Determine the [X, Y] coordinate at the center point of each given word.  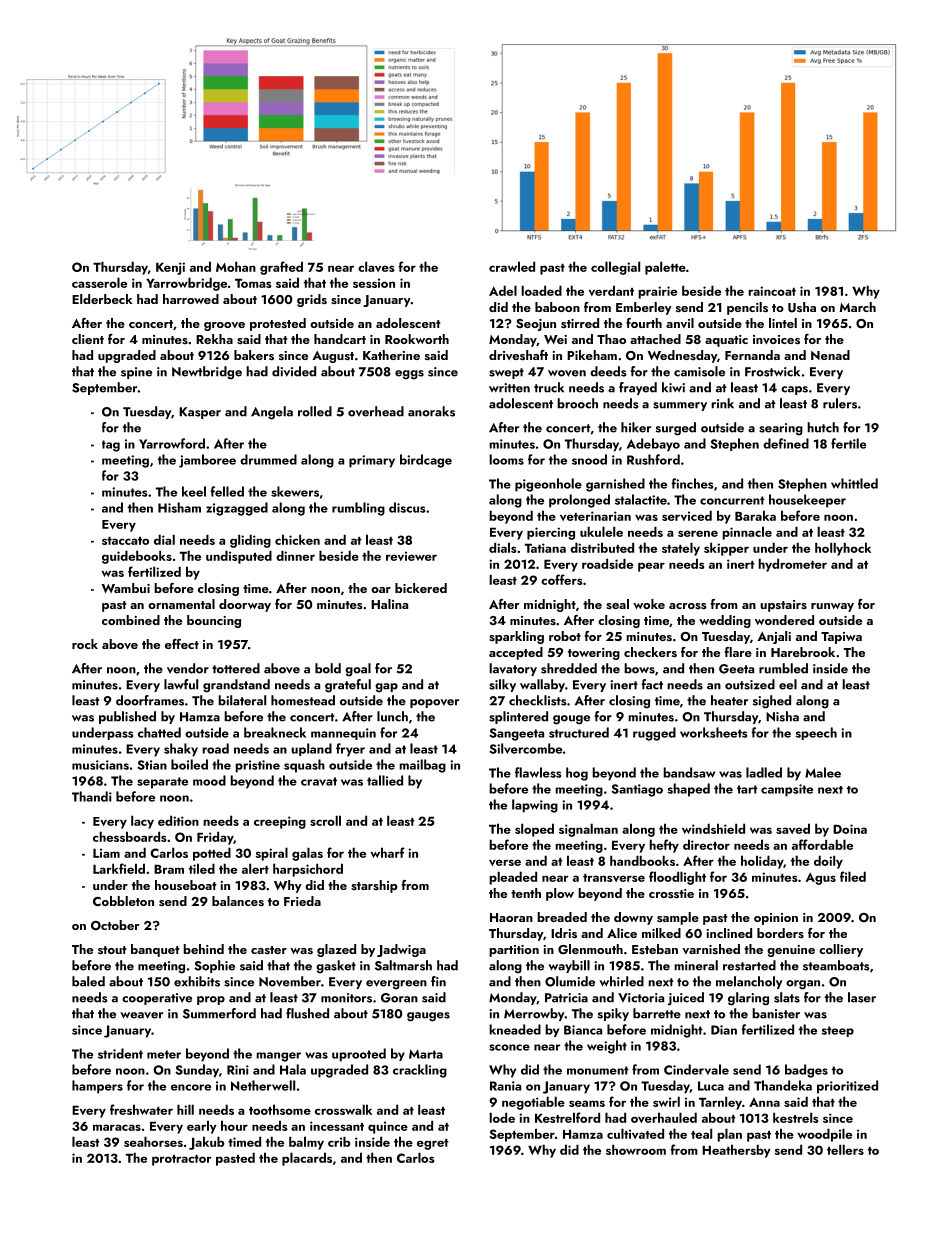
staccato [125, 541]
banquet [155, 950]
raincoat [772, 291]
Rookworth [417, 339]
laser [862, 997]
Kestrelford [567, 1117]
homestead [303, 700]
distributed [602, 547]
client [88, 339]
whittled [854, 483]
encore [191, 1087]
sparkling [516, 637]
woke [649, 604]
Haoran [511, 917]
